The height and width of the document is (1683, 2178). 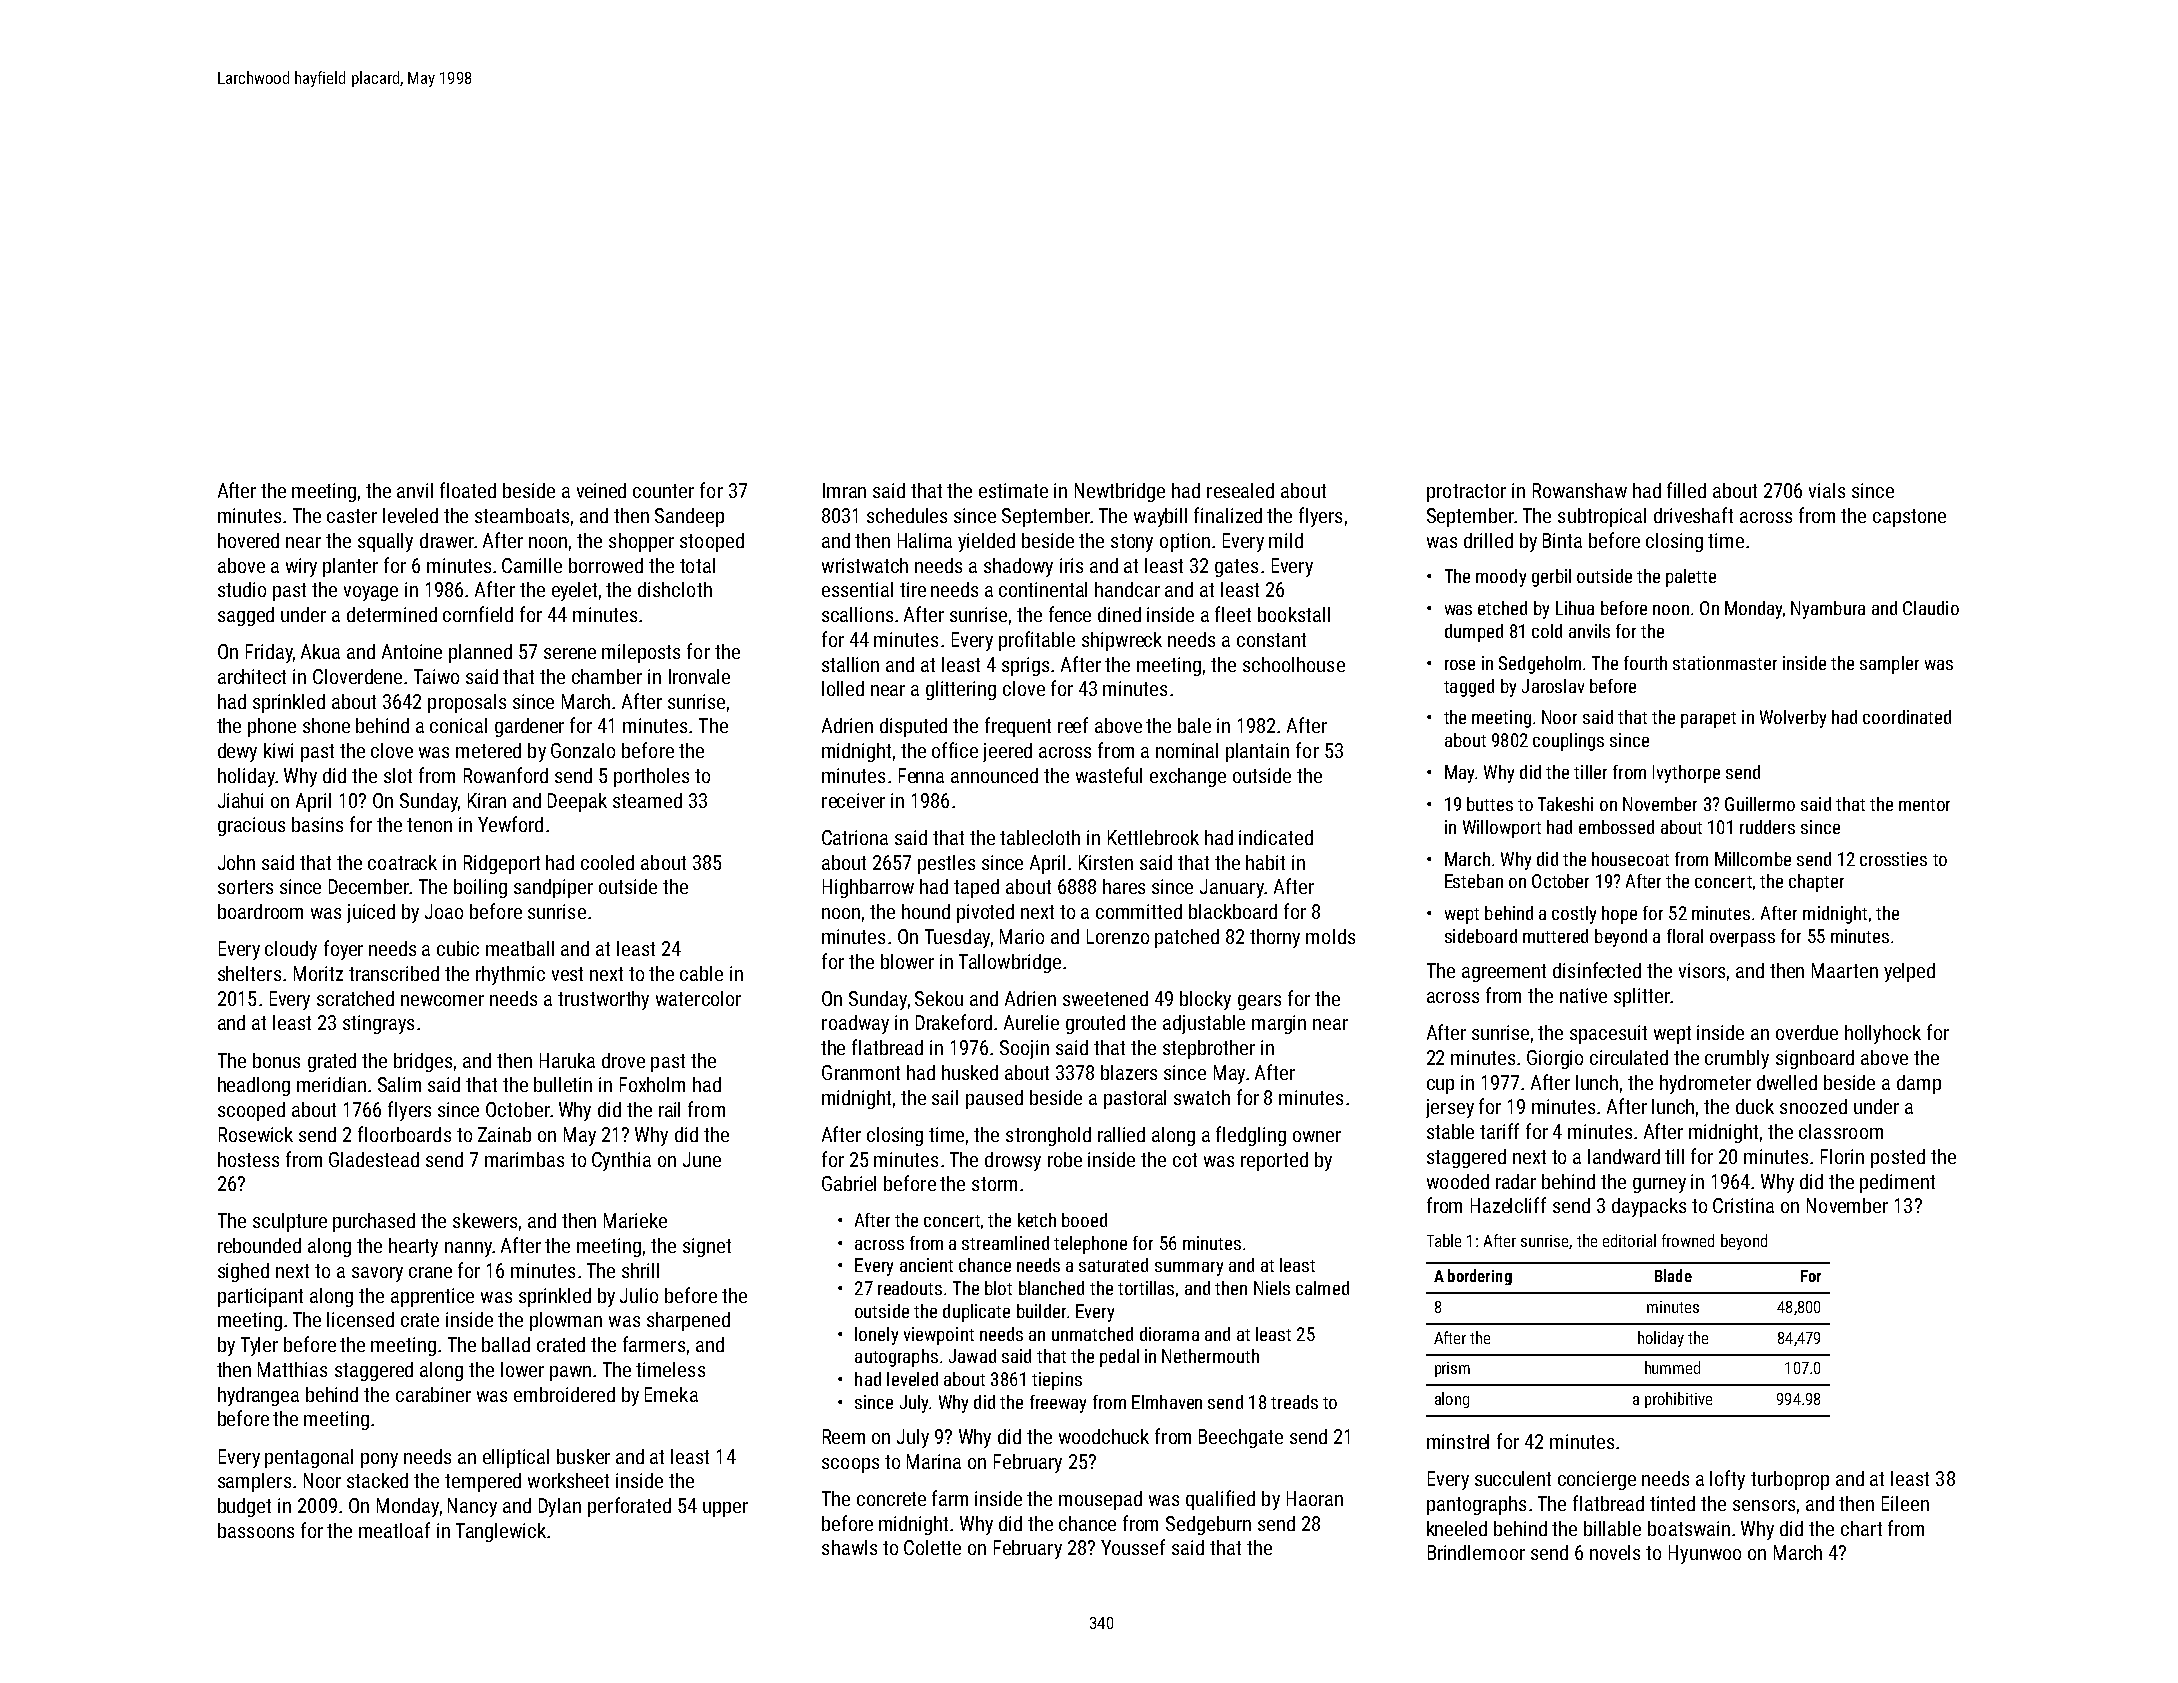 What do you see at coordinates (468, 490) in the document?
I see `floated` at bounding box center [468, 490].
